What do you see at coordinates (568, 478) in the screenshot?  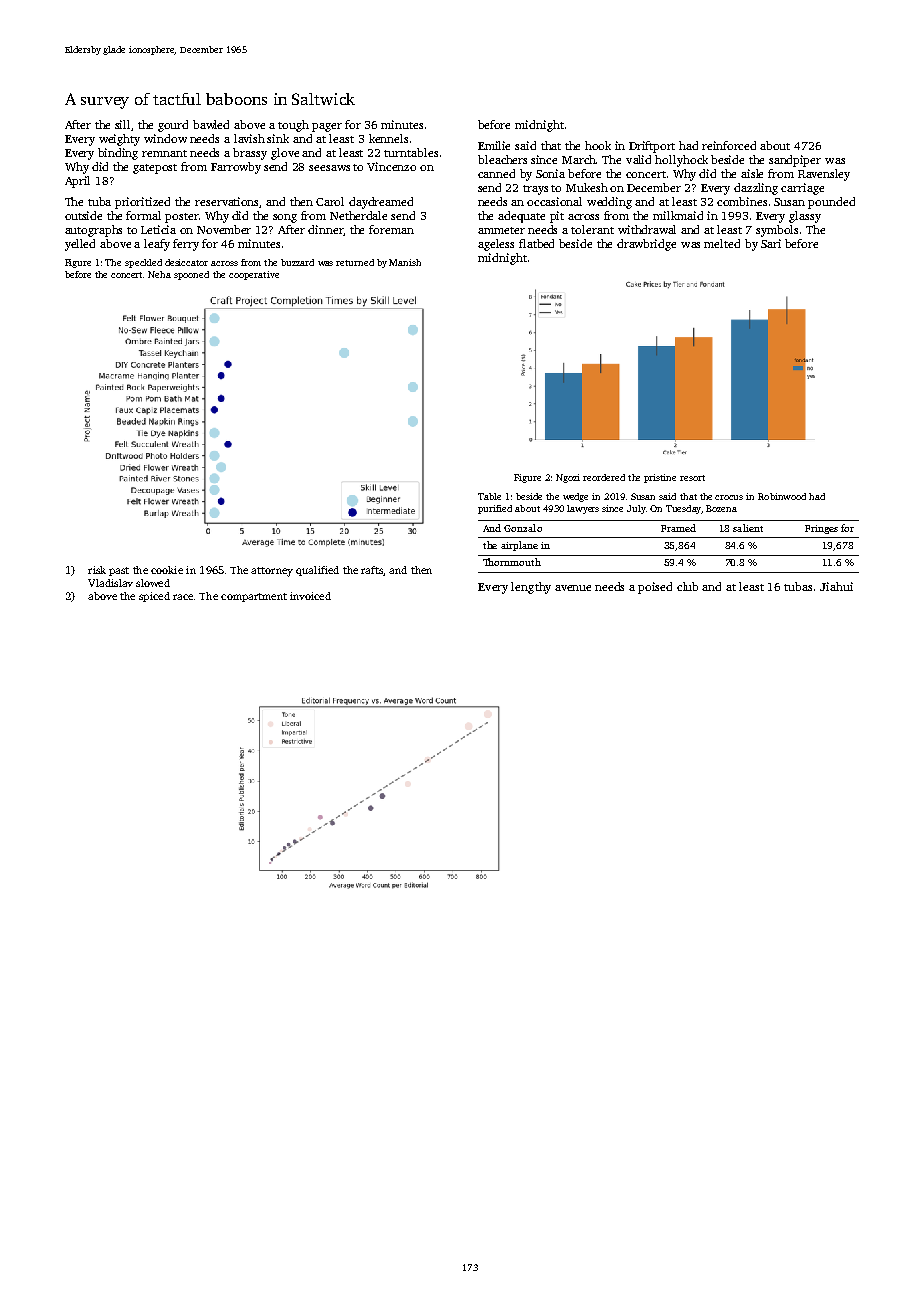 I see `Ngozi` at bounding box center [568, 478].
